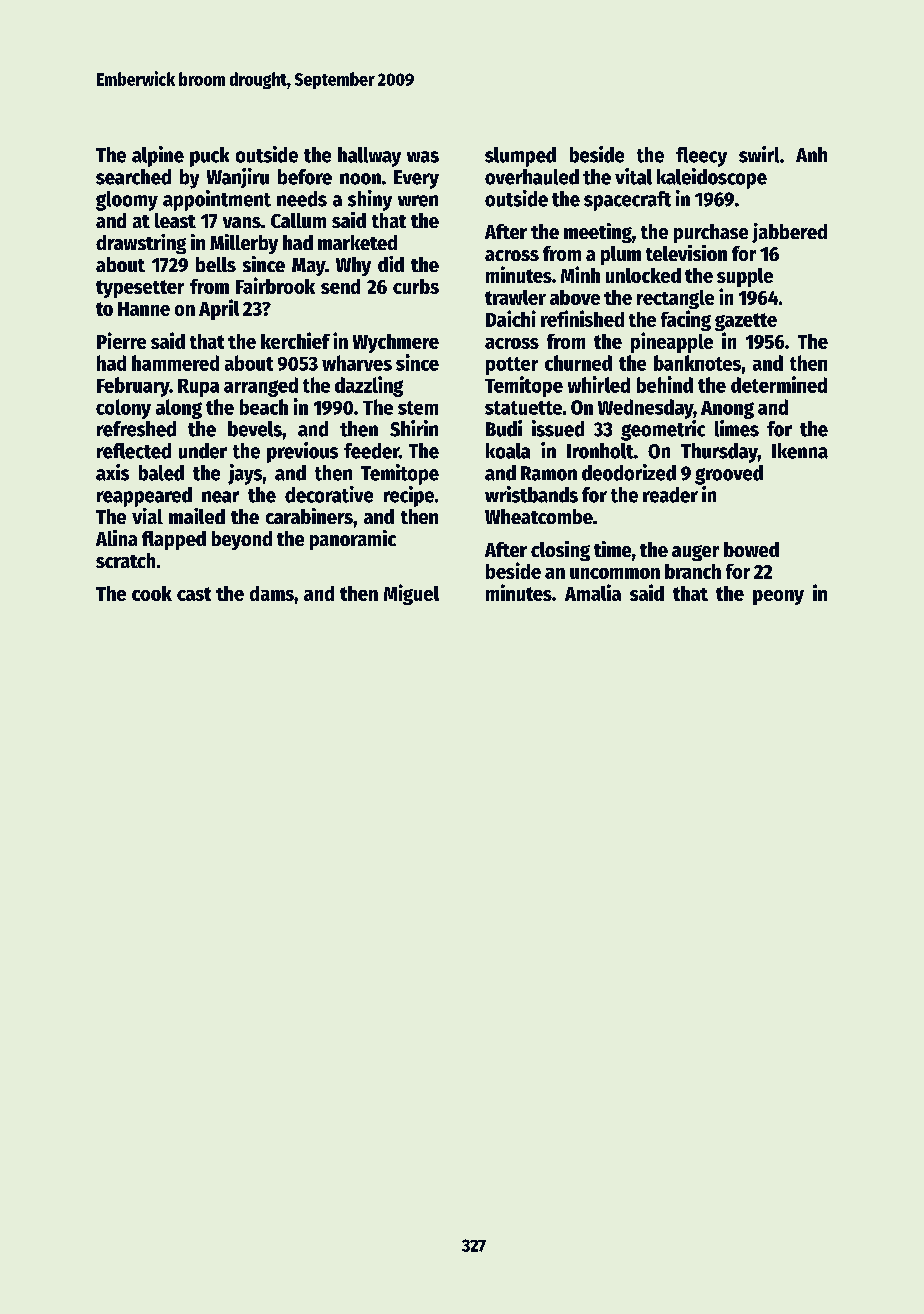  Describe the element at coordinates (391, 264) in the screenshot. I see `did` at that location.
